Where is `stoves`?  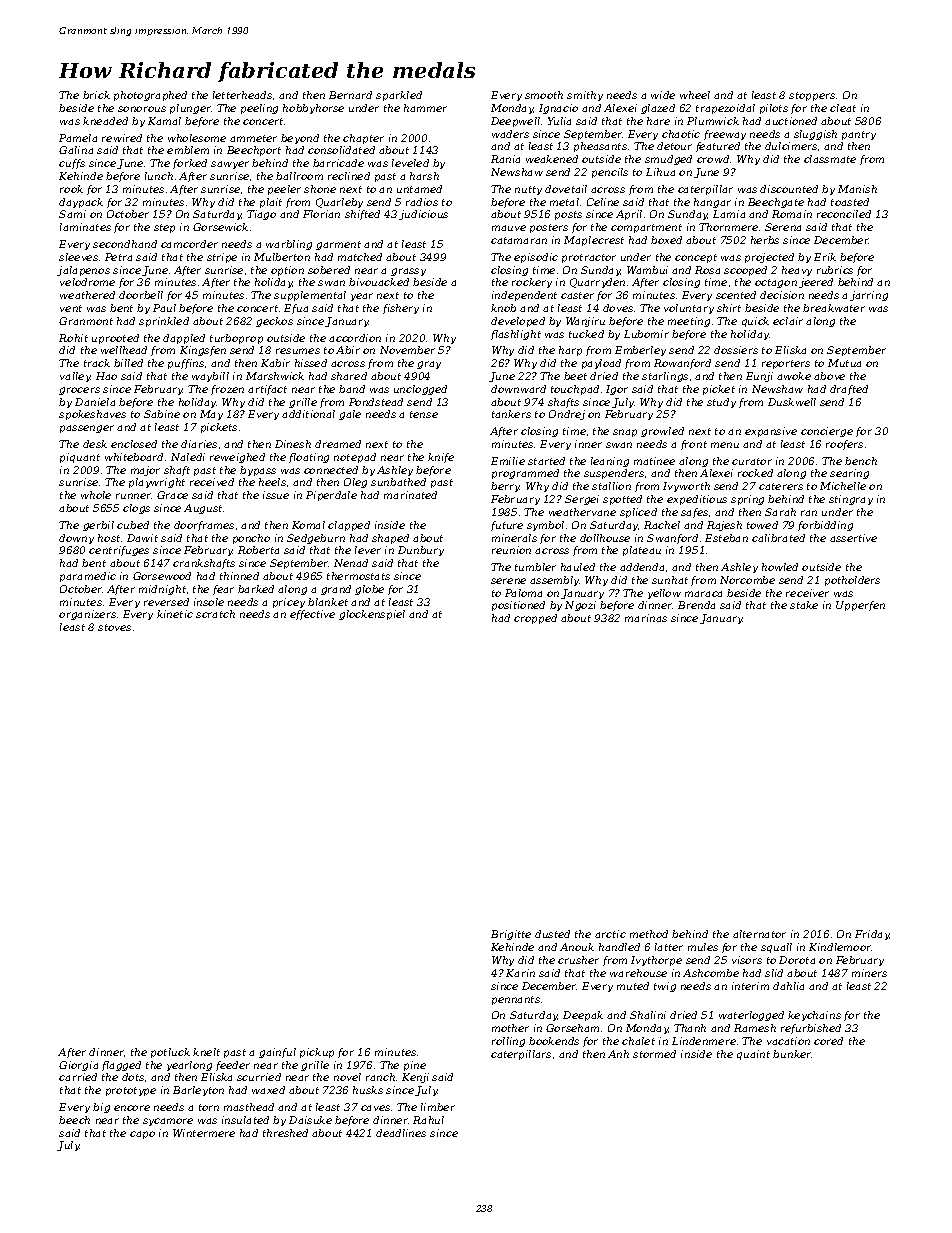
stoves is located at coordinates (114, 627).
